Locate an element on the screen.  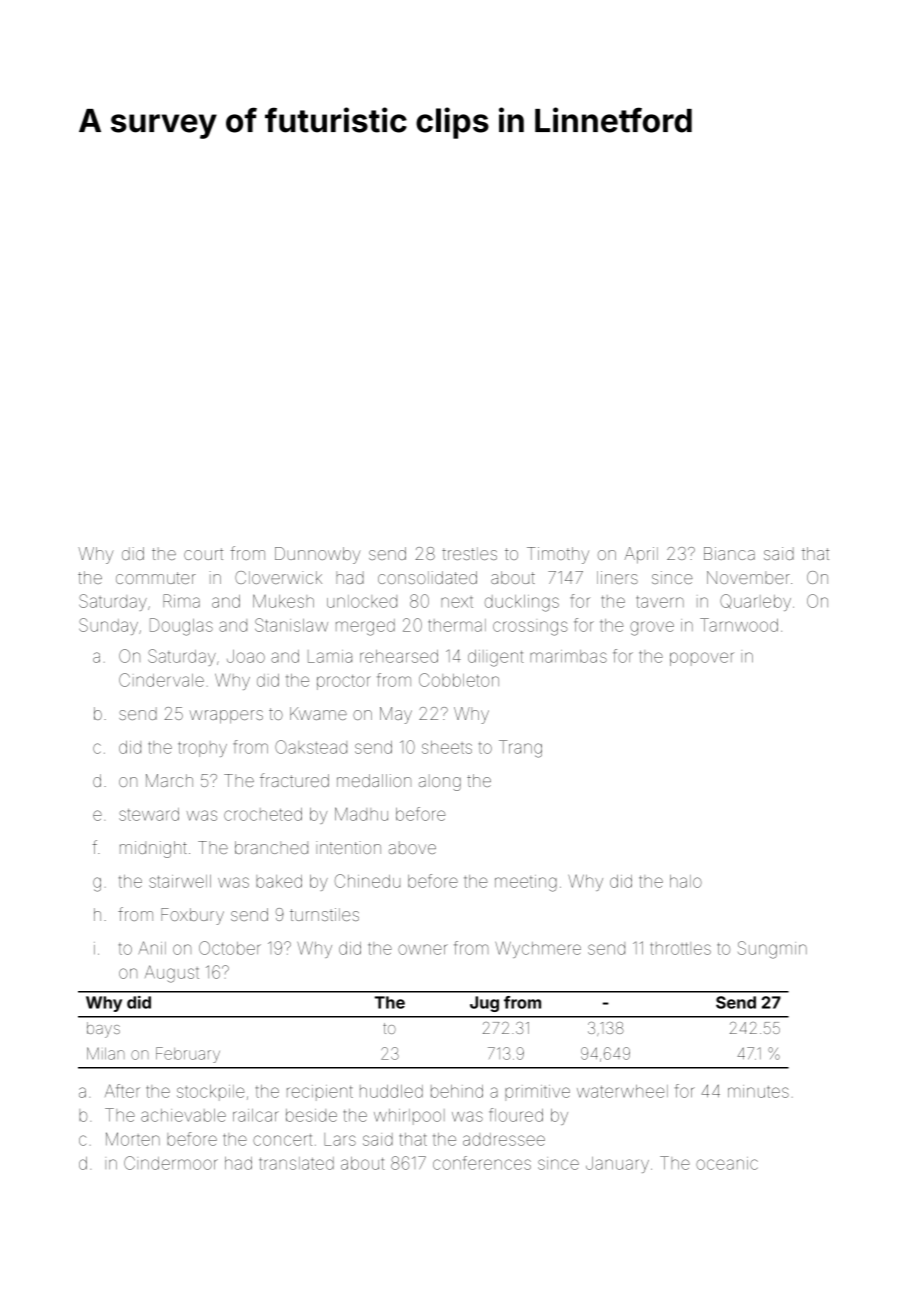
Milan is located at coordinates (105, 1053).
